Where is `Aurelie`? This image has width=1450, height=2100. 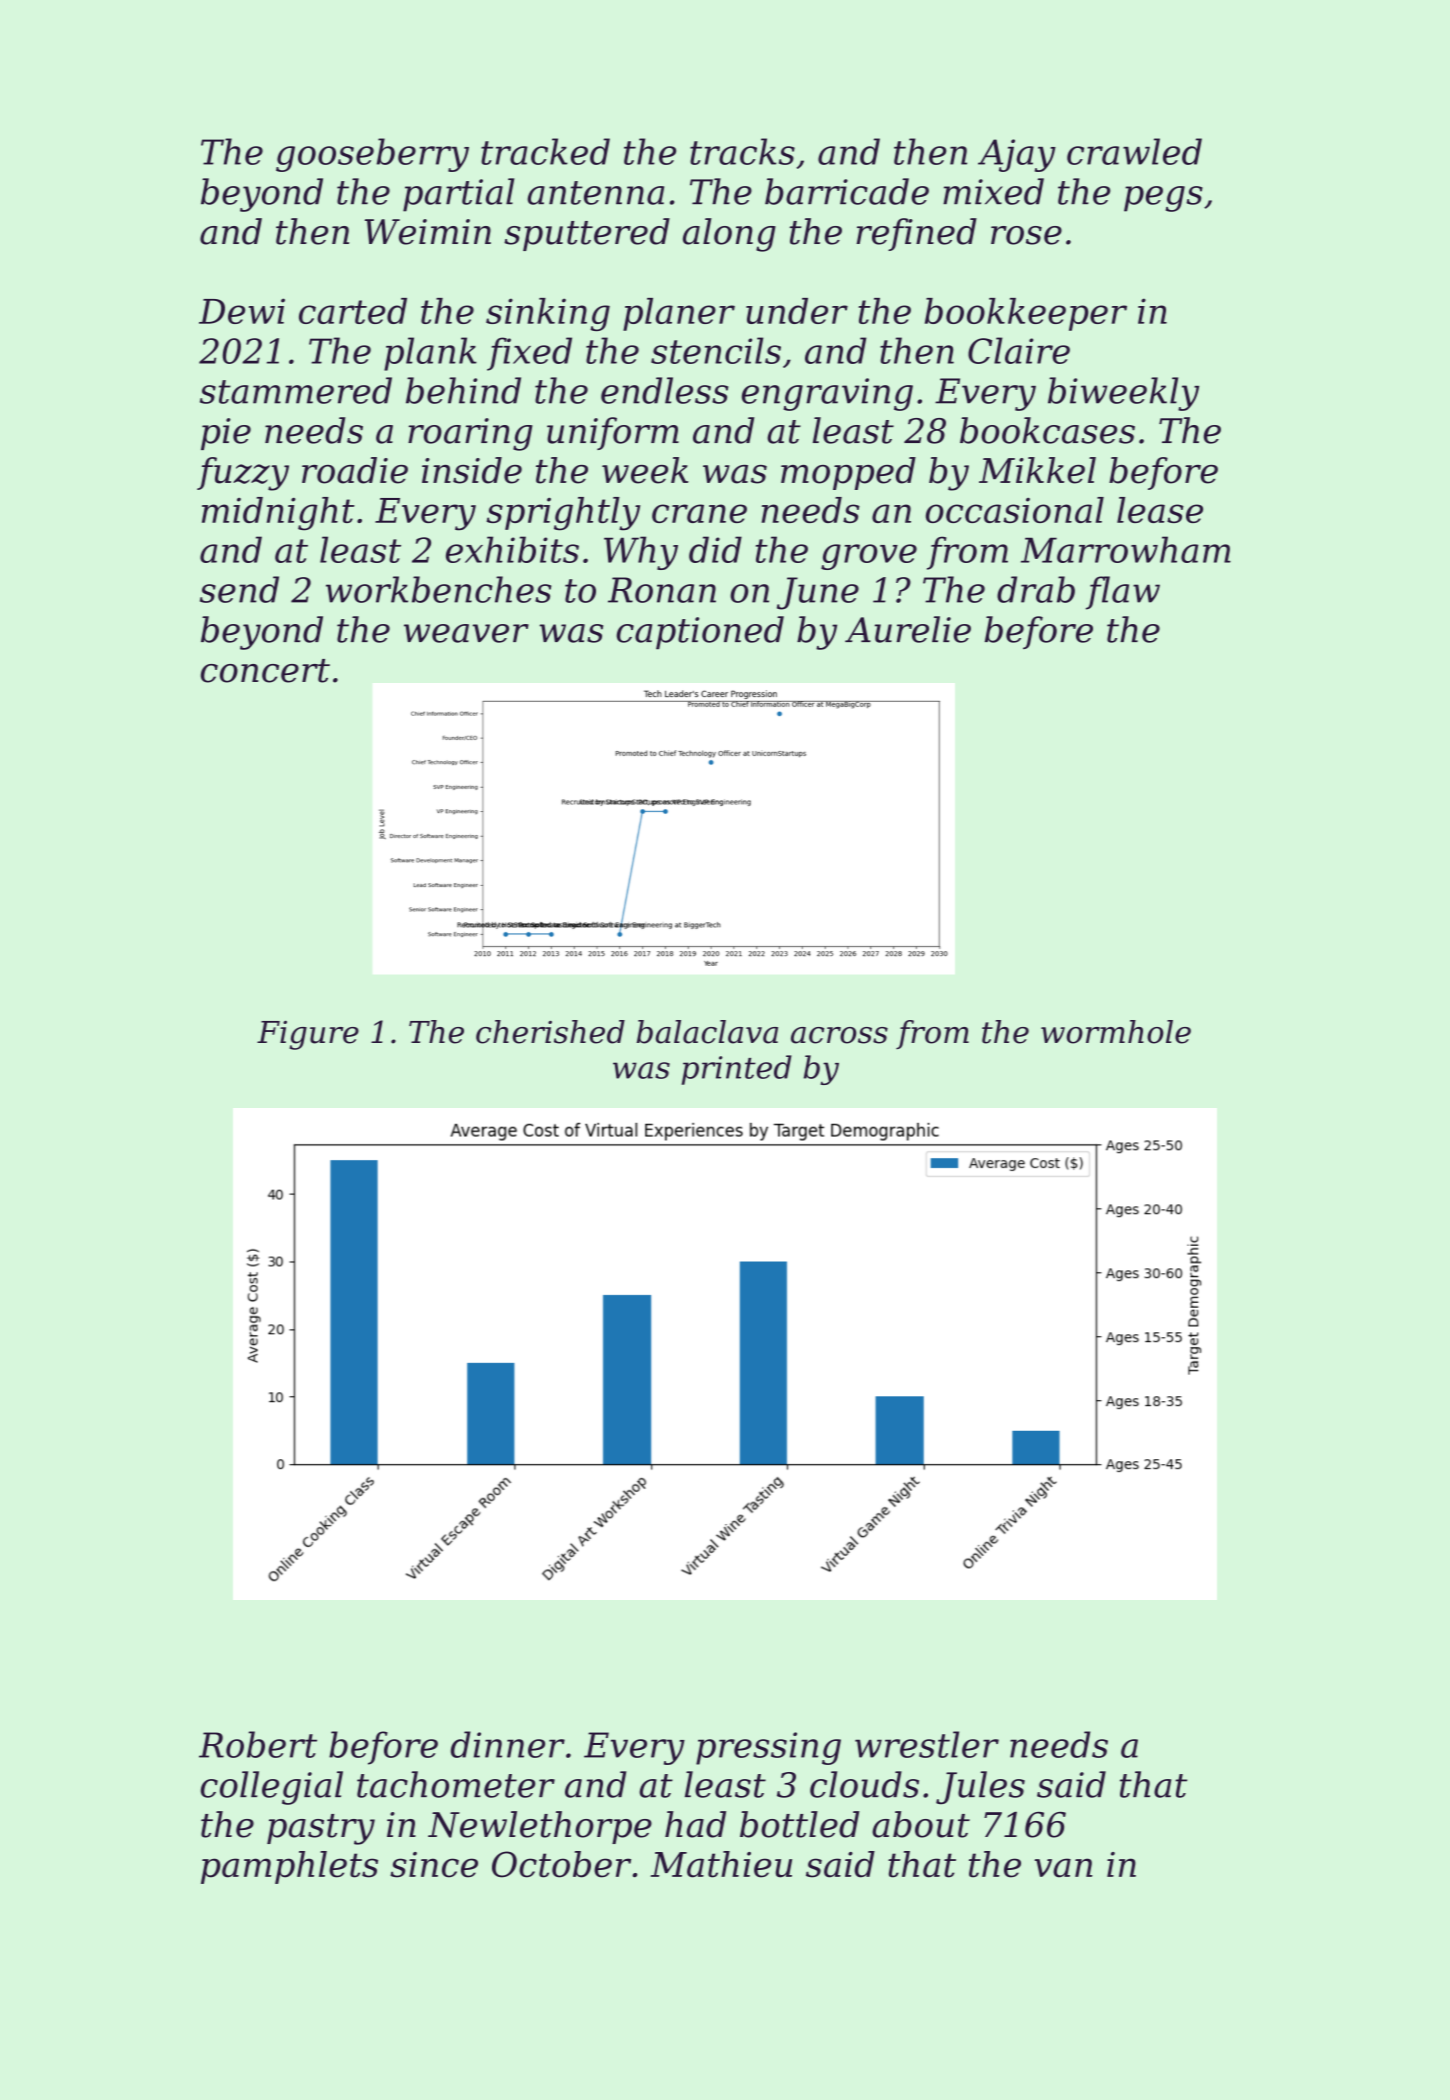
Aurelie is located at coordinates (908, 629).
